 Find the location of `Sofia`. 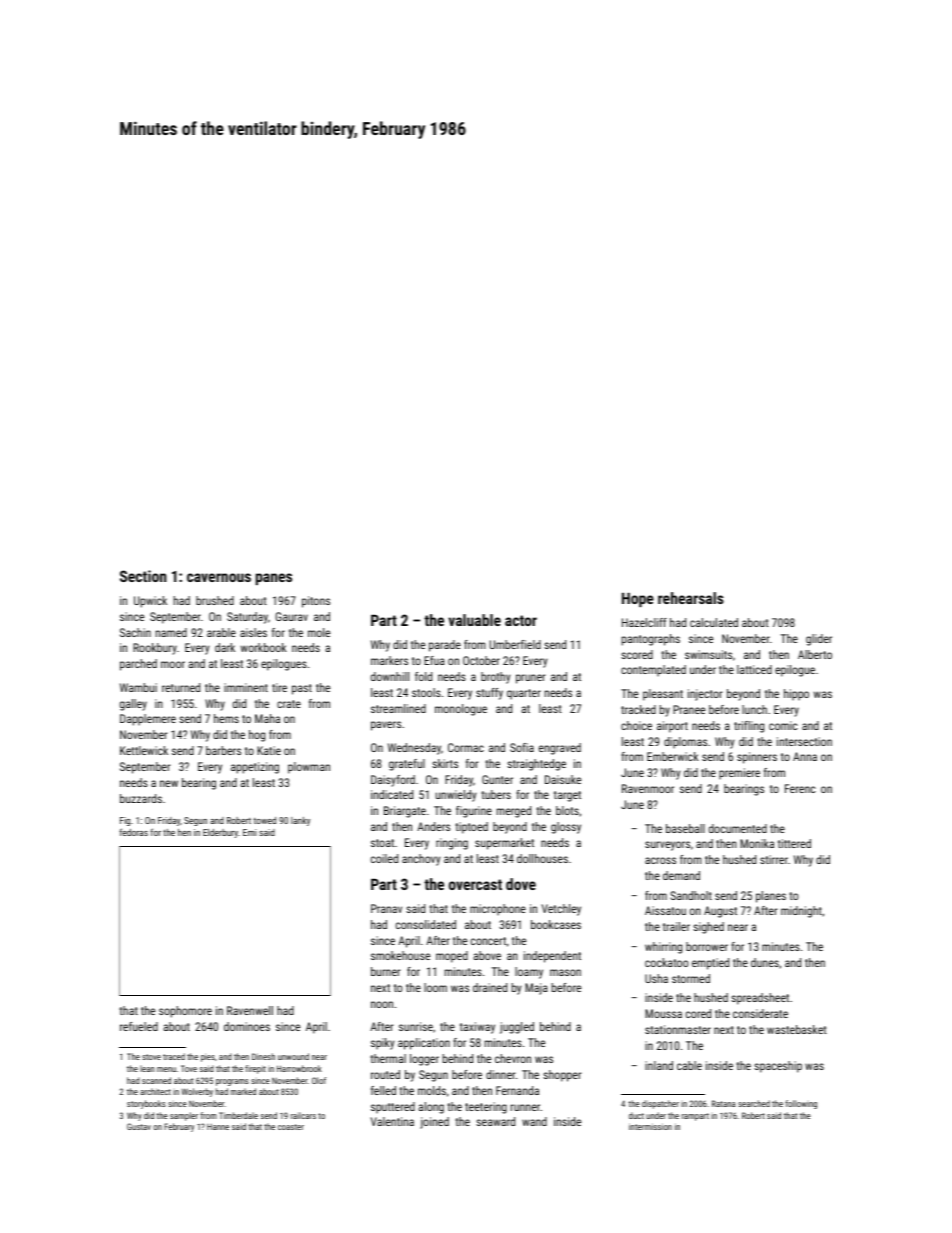

Sofia is located at coordinates (522, 747).
